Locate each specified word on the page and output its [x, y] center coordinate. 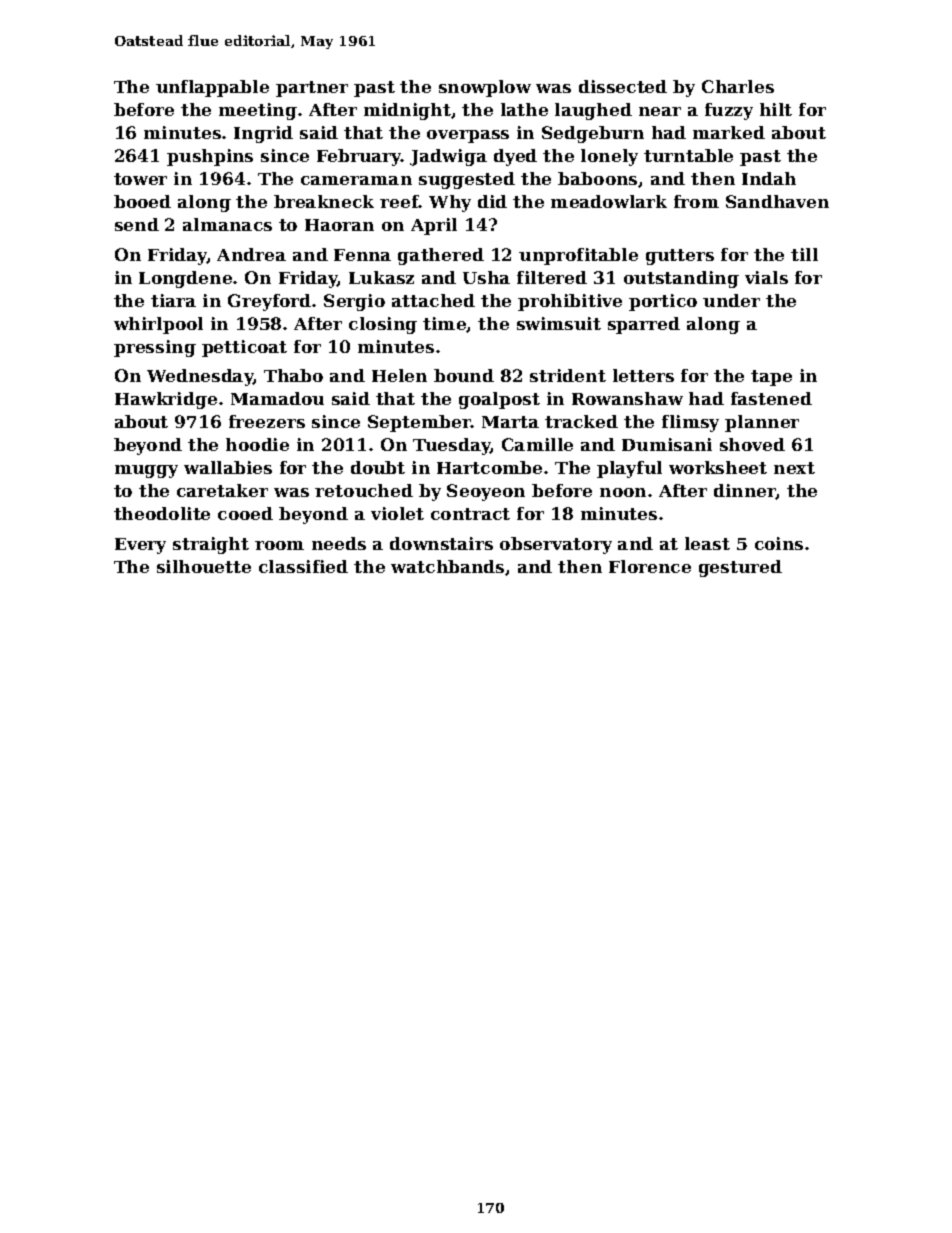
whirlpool [158, 325]
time [445, 324]
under [731, 300]
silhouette [204, 566]
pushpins [210, 157]
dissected [623, 86]
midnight [407, 111]
